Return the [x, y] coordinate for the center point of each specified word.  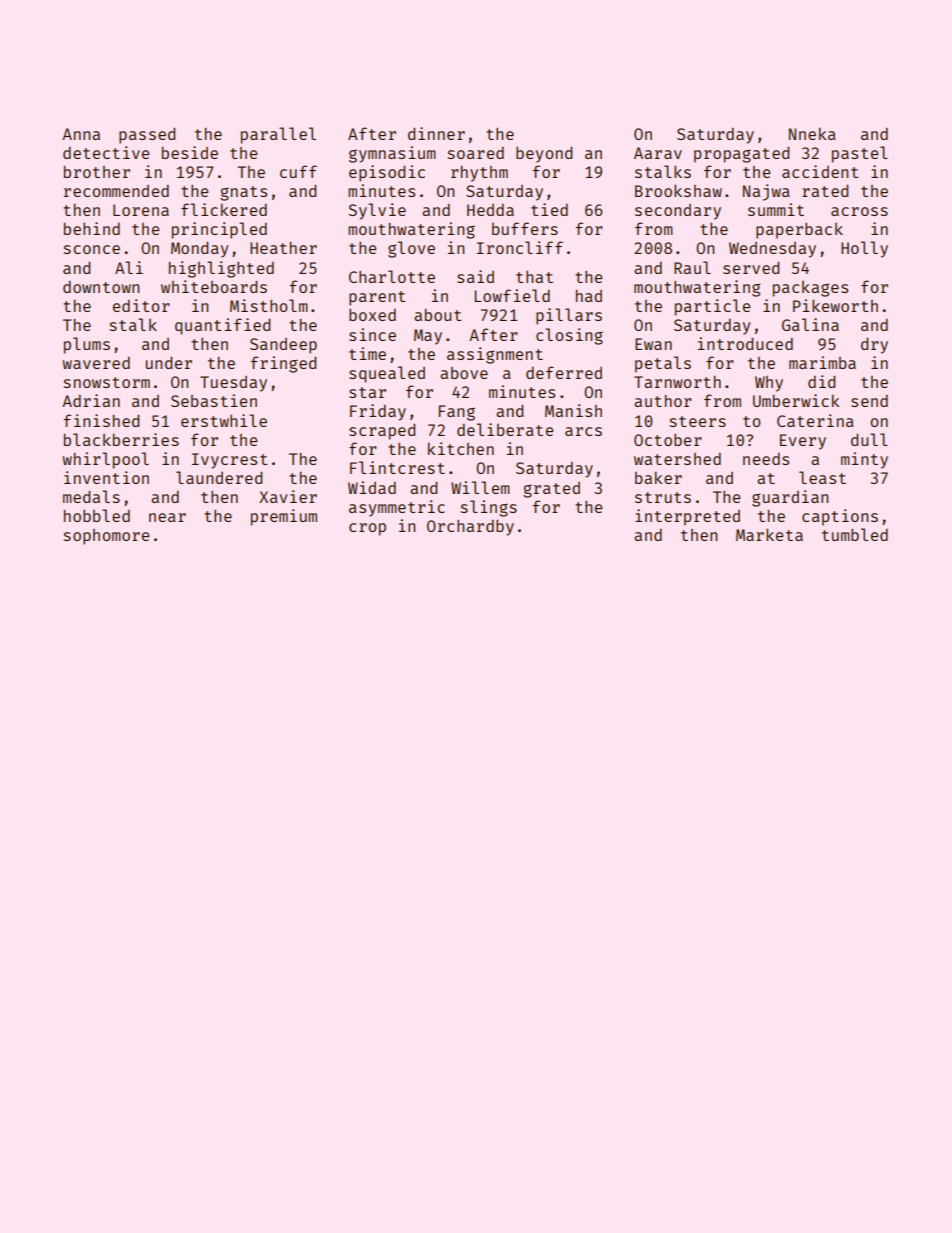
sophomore [107, 537]
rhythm [479, 174]
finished [101, 420]
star [367, 392]
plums [87, 345]
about [438, 315]
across [859, 211]
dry [874, 346]
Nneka [812, 133]
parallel [278, 135]
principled [219, 230]
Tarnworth [677, 382]
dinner [436, 133]
